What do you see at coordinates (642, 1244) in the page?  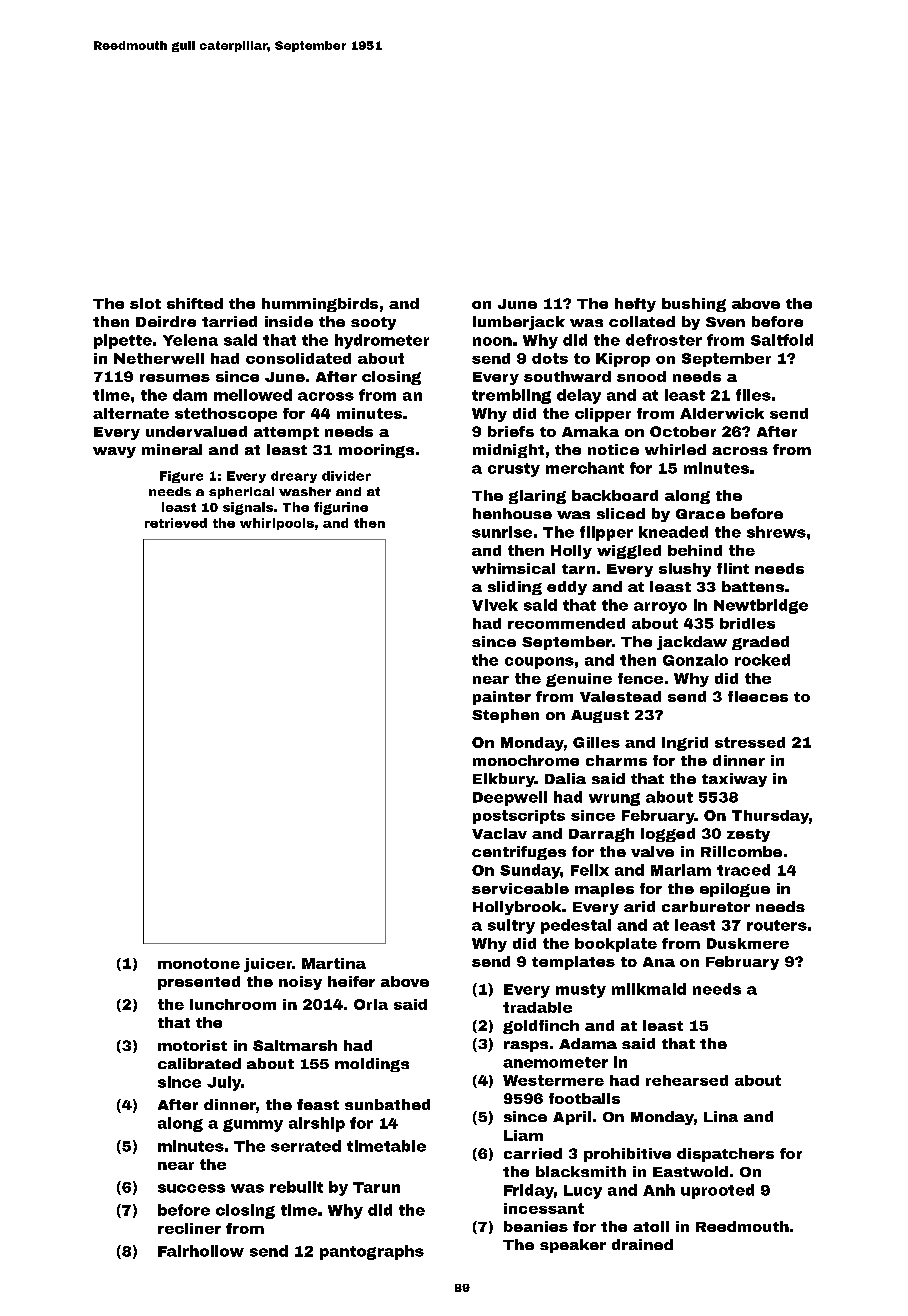 I see `drained` at bounding box center [642, 1244].
